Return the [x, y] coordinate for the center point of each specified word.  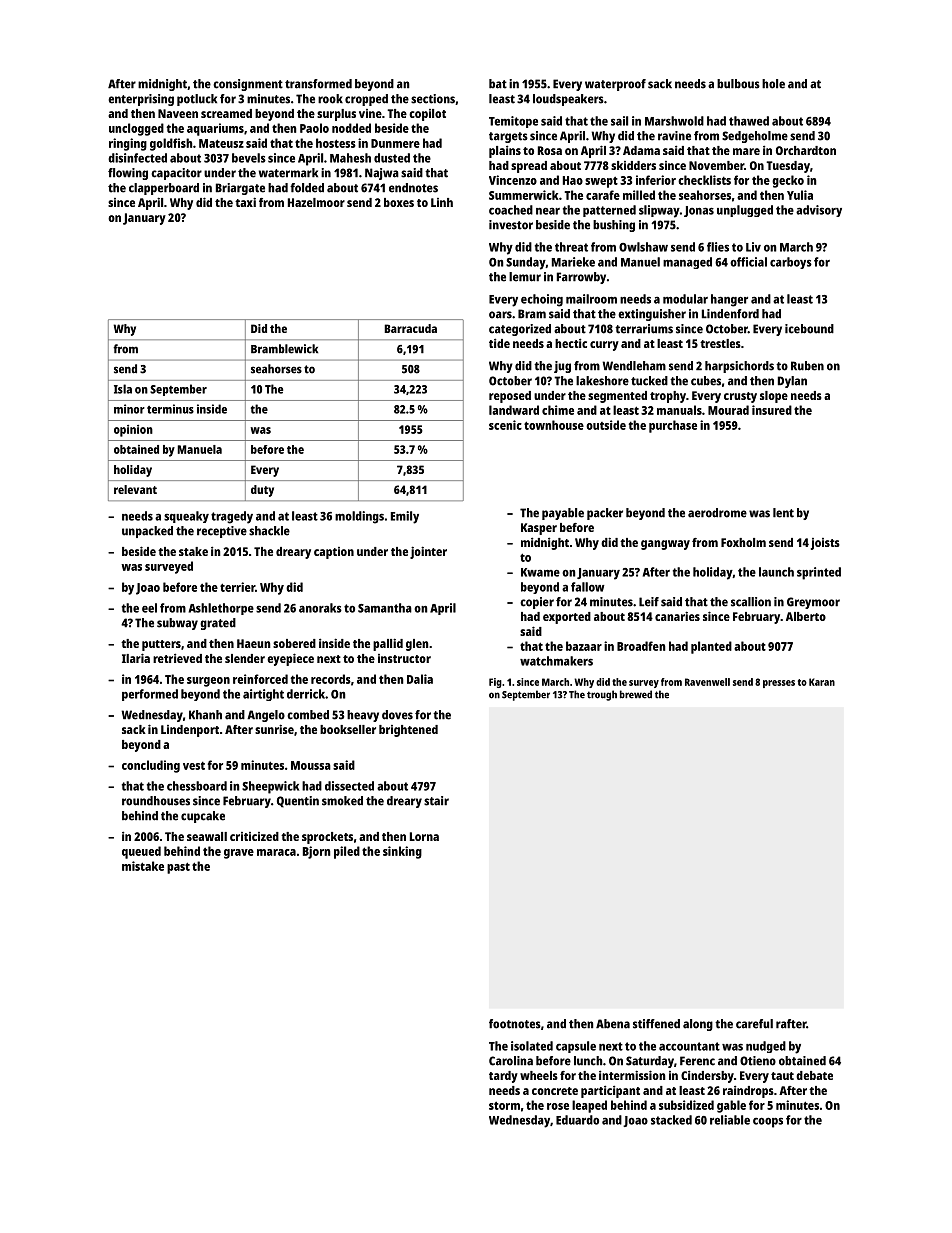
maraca [276, 852]
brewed [636, 694]
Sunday [525, 263]
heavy [363, 716]
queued [141, 852]
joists [825, 544]
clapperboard [164, 189]
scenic [505, 425]
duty [262, 491]
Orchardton [806, 150]
